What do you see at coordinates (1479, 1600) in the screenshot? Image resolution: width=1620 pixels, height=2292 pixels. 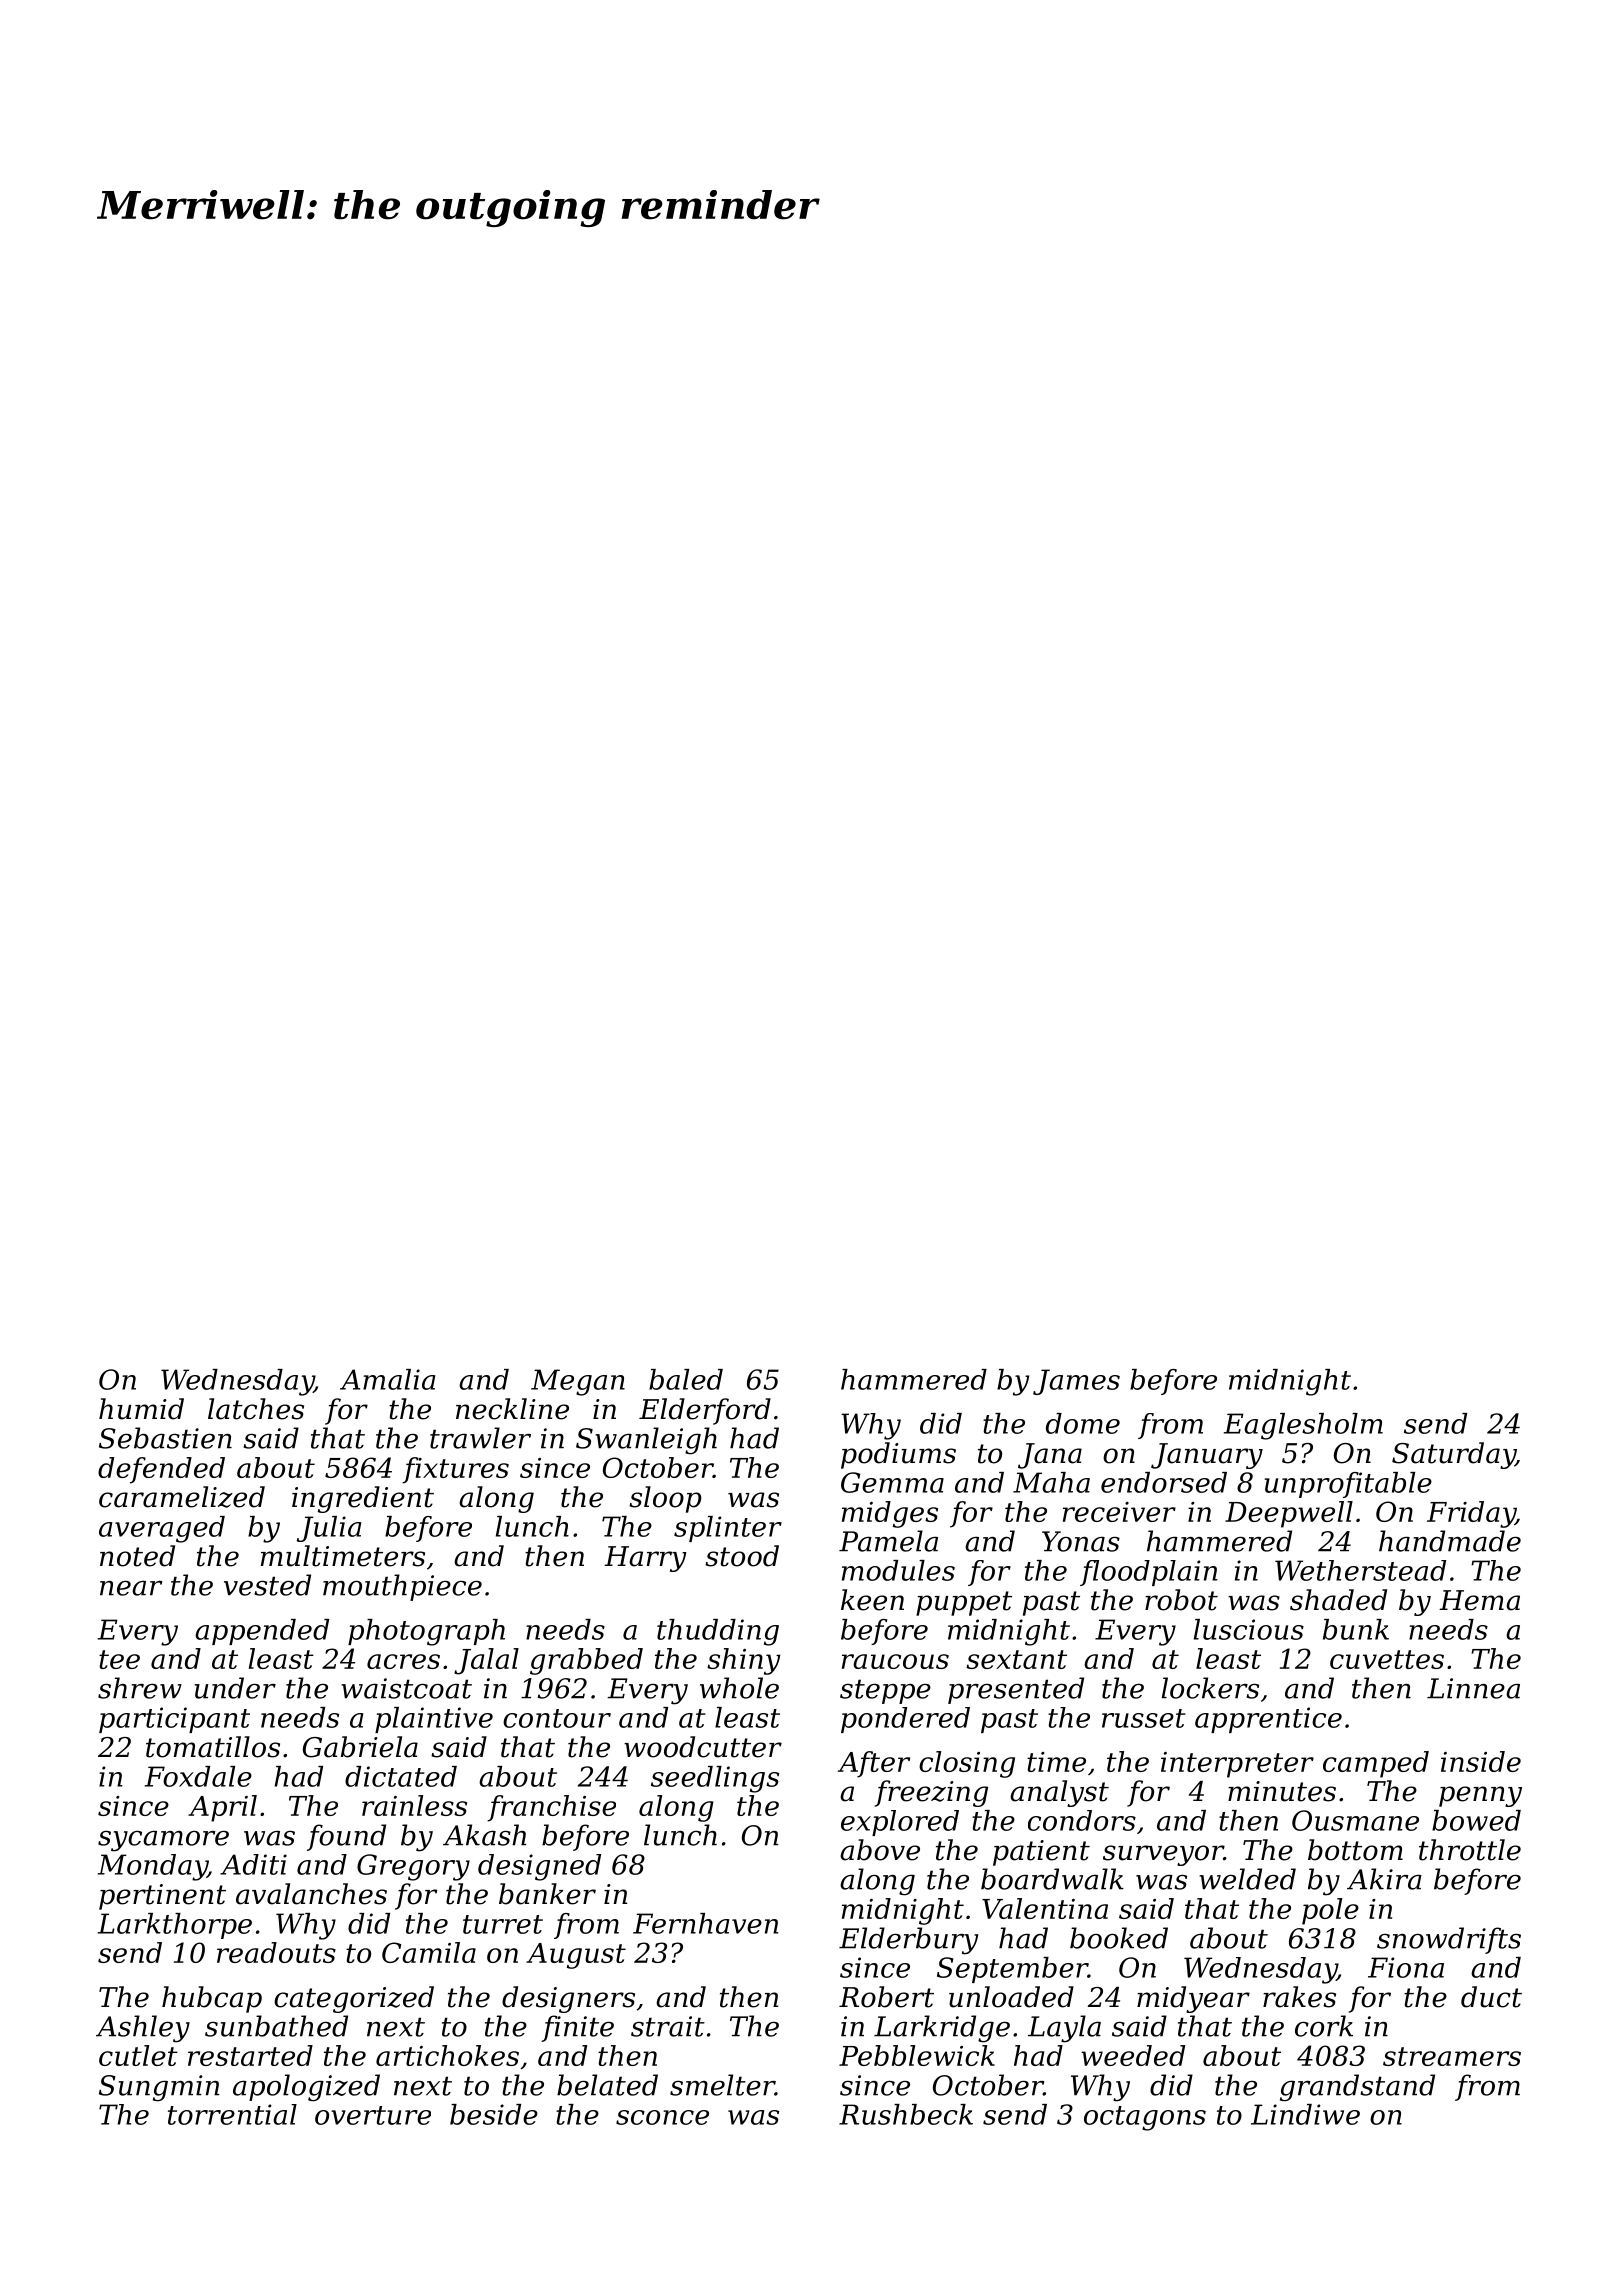 I see `Hema` at bounding box center [1479, 1600].
